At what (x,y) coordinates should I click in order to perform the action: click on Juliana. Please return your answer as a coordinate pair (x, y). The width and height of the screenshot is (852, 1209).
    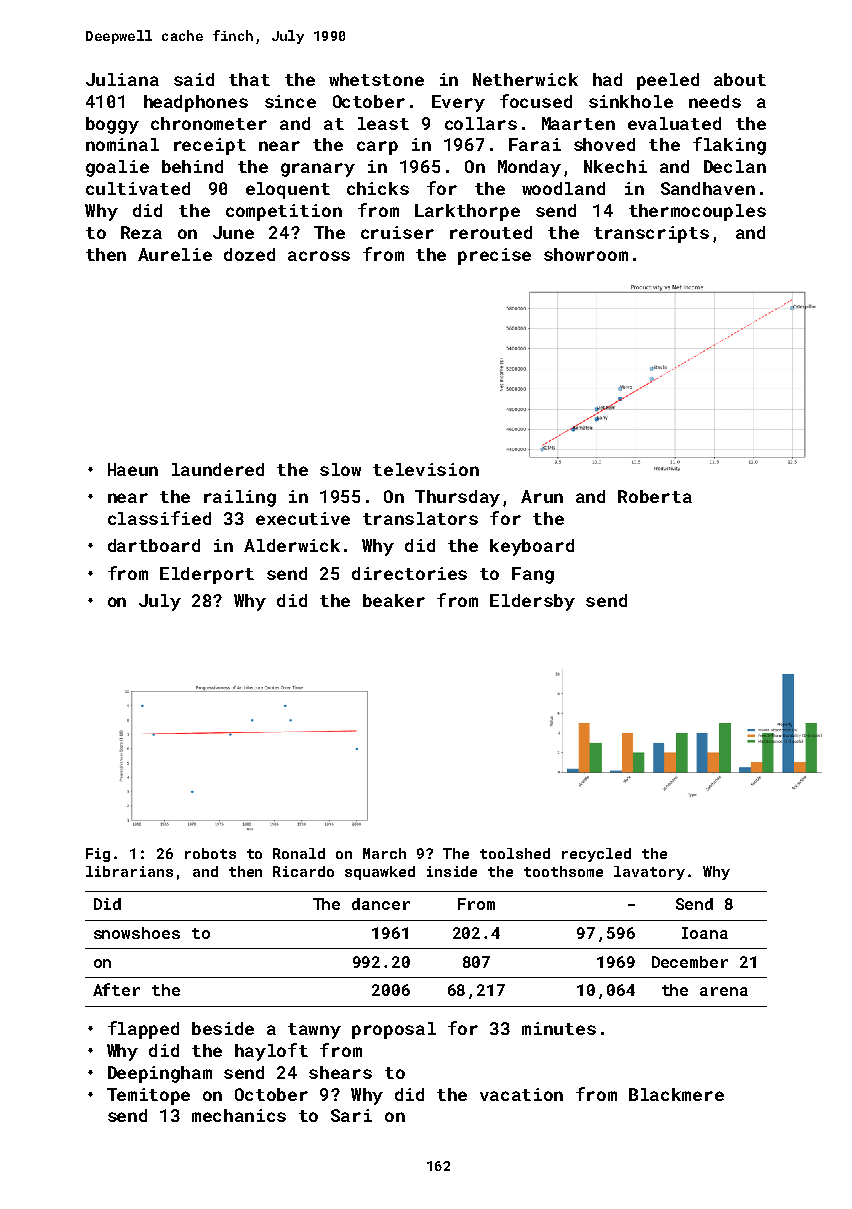
    Looking at the image, I should click on (122, 79).
